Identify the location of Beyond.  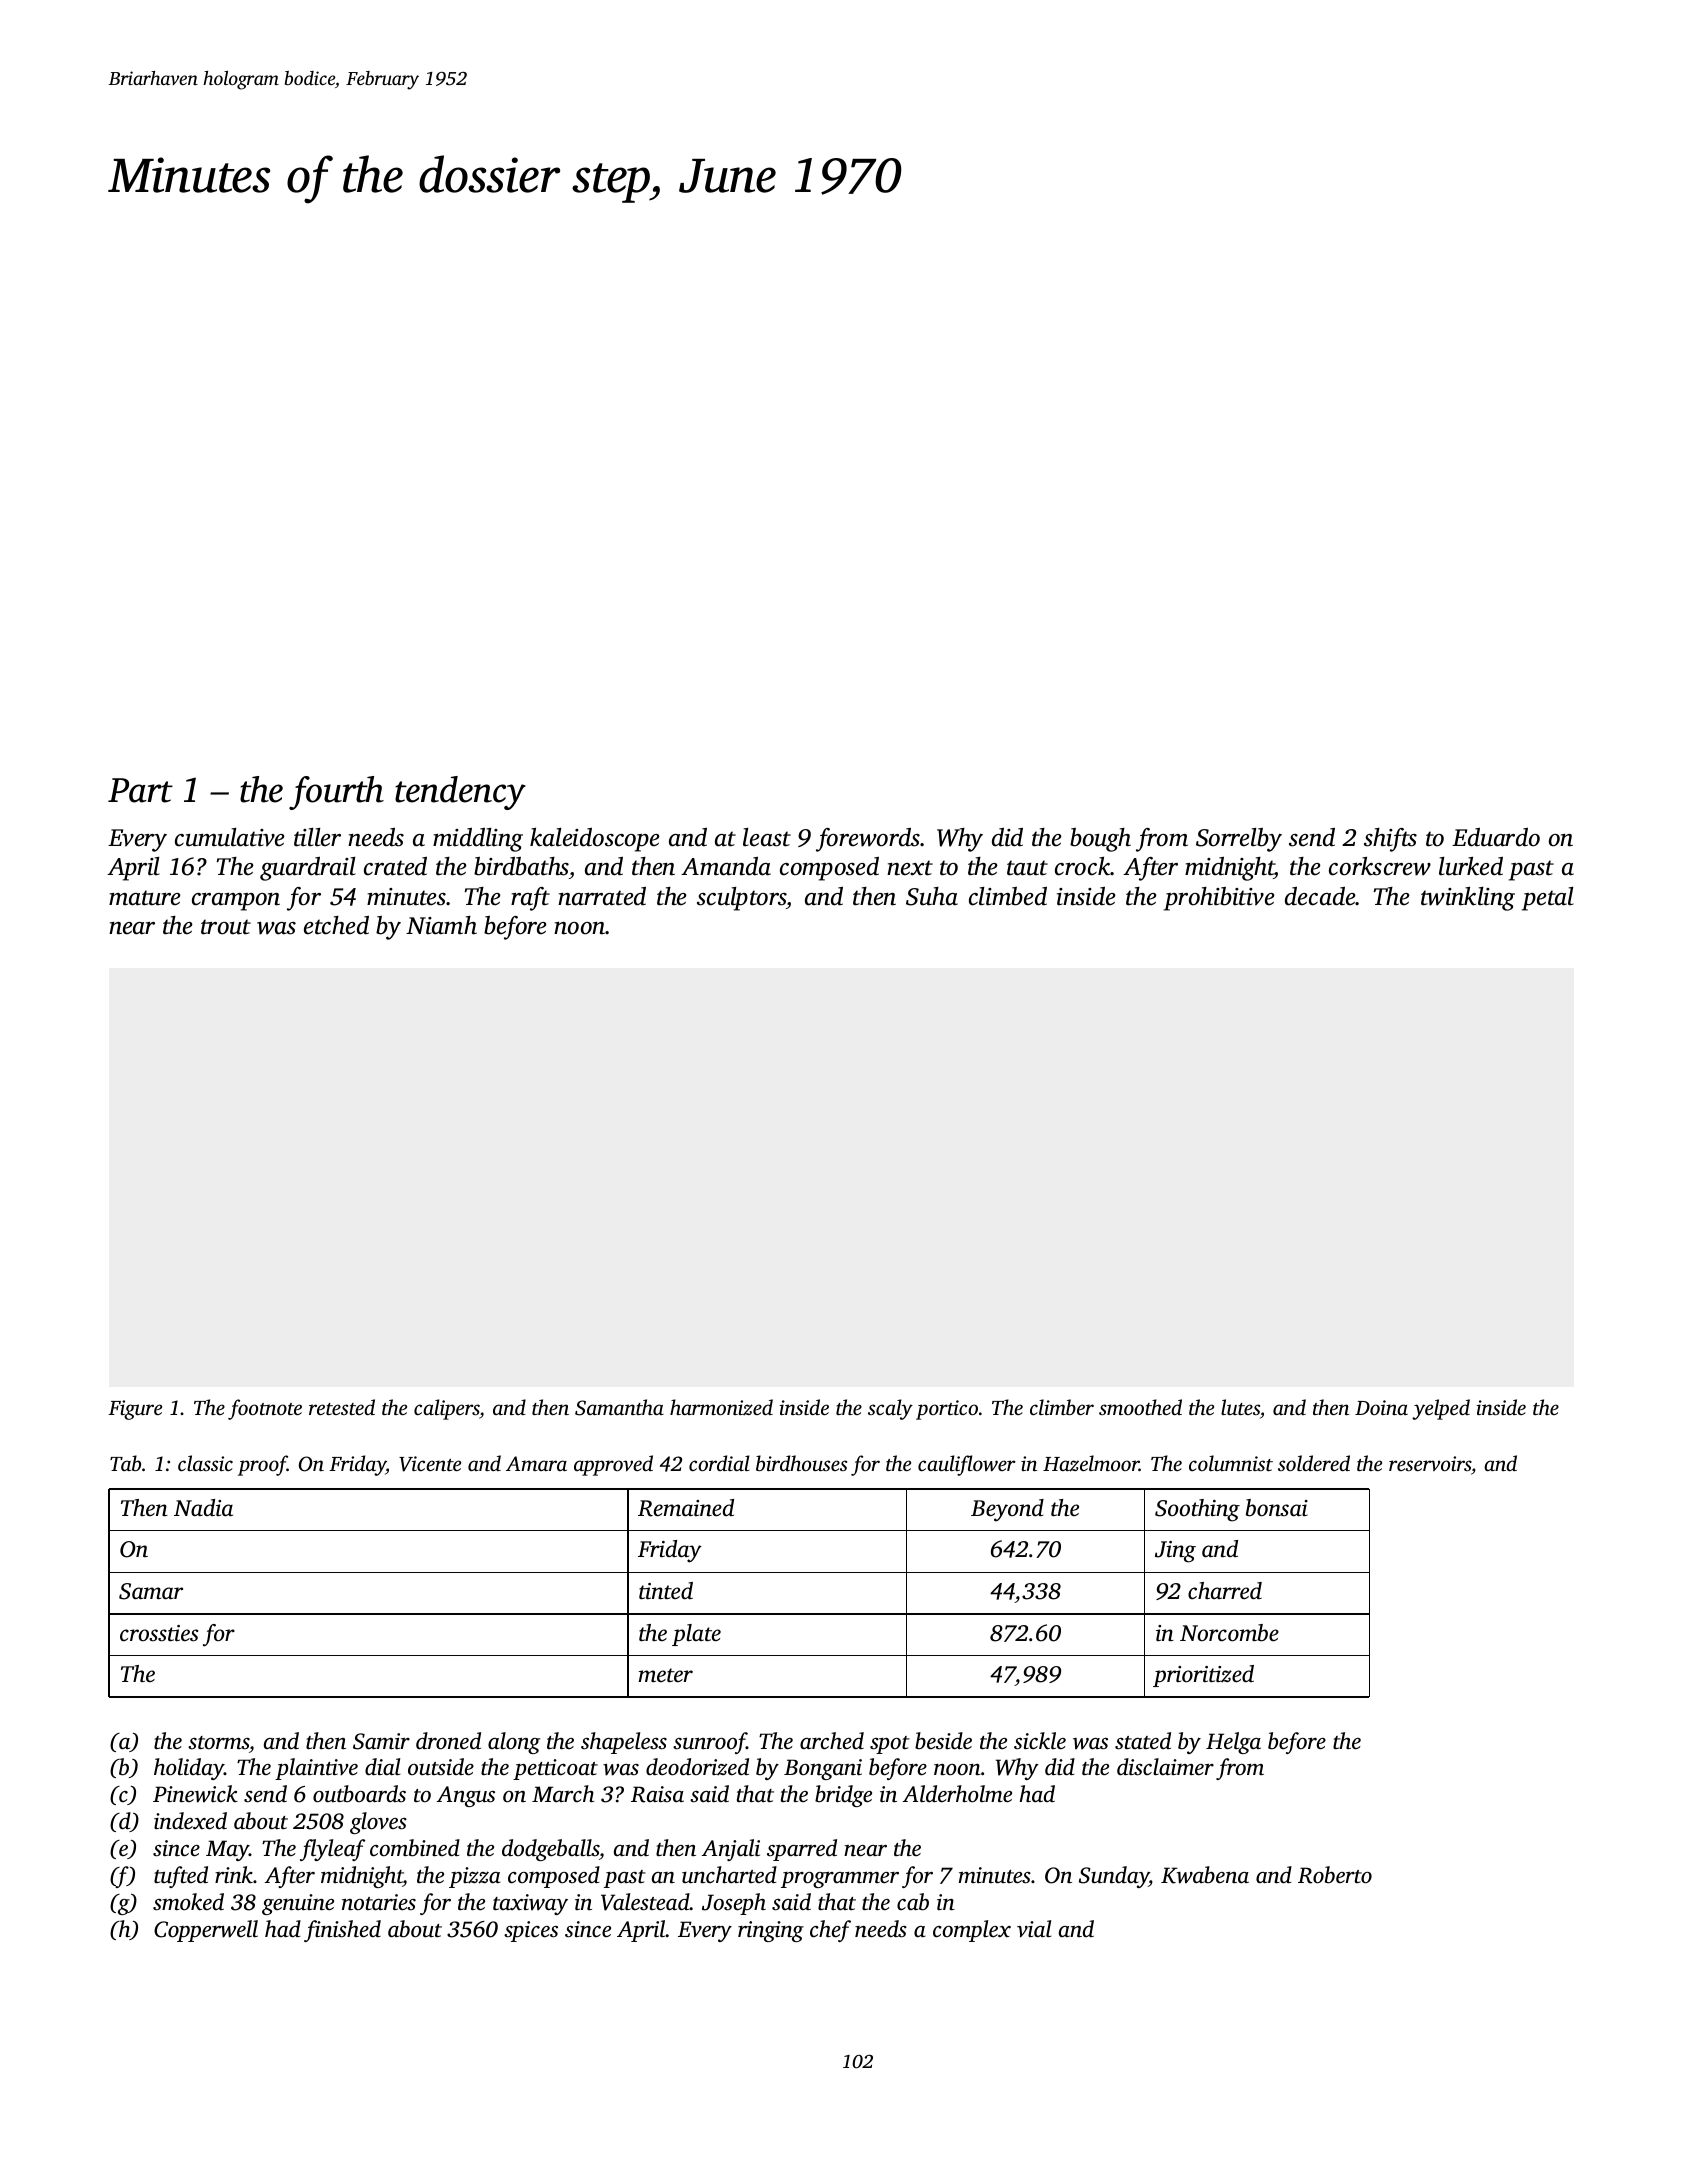
(1007, 1510).
